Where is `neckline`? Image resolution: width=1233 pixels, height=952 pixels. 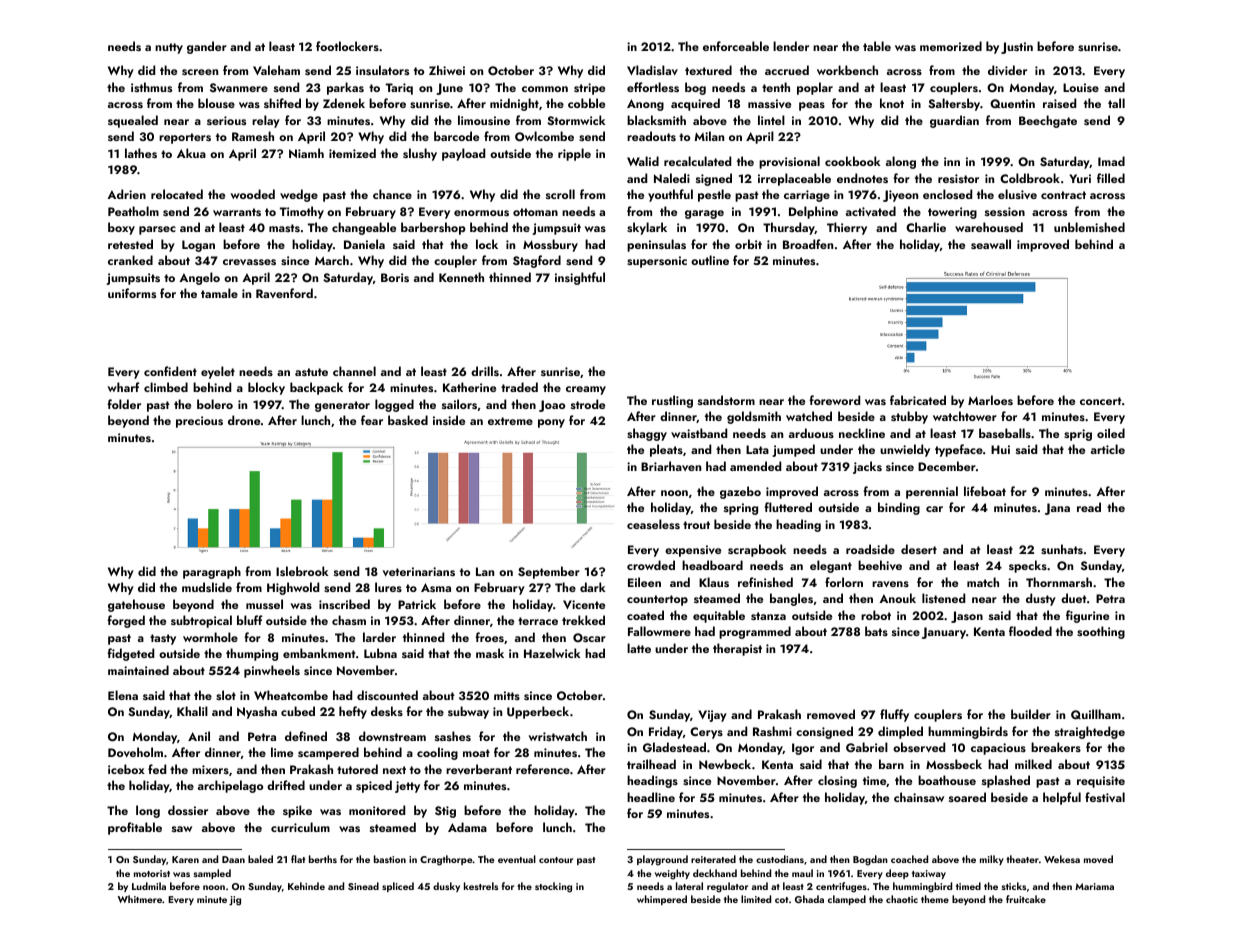 neckline is located at coordinates (862, 433).
